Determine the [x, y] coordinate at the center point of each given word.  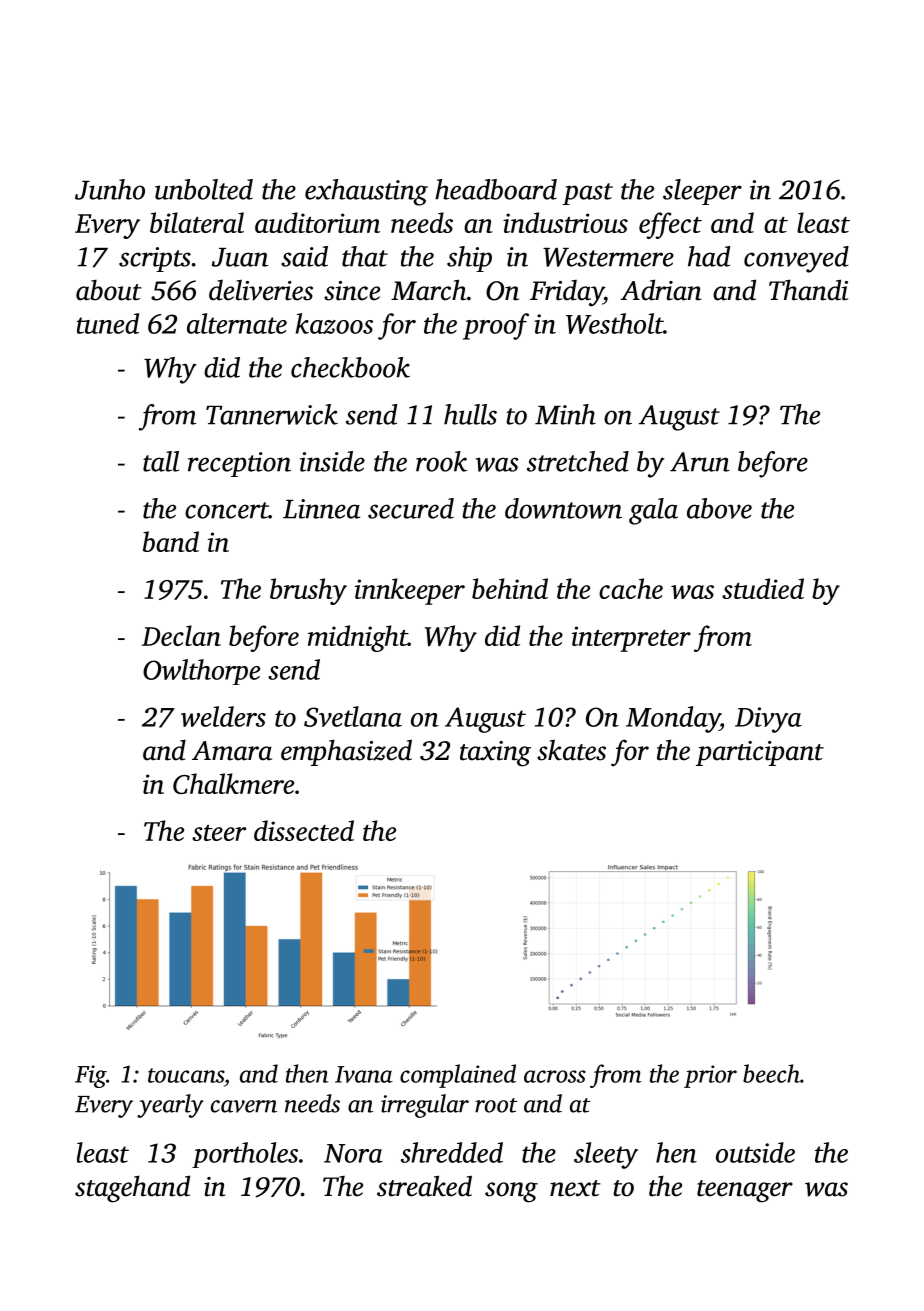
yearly [170, 1106]
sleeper [702, 192]
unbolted [204, 189]
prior [710, 1076]
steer [219, 833]
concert [227, 510]
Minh [565, 414]
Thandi [808, 290]
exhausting [366, 192]
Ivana [364, 1074]
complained [458, 1076]
